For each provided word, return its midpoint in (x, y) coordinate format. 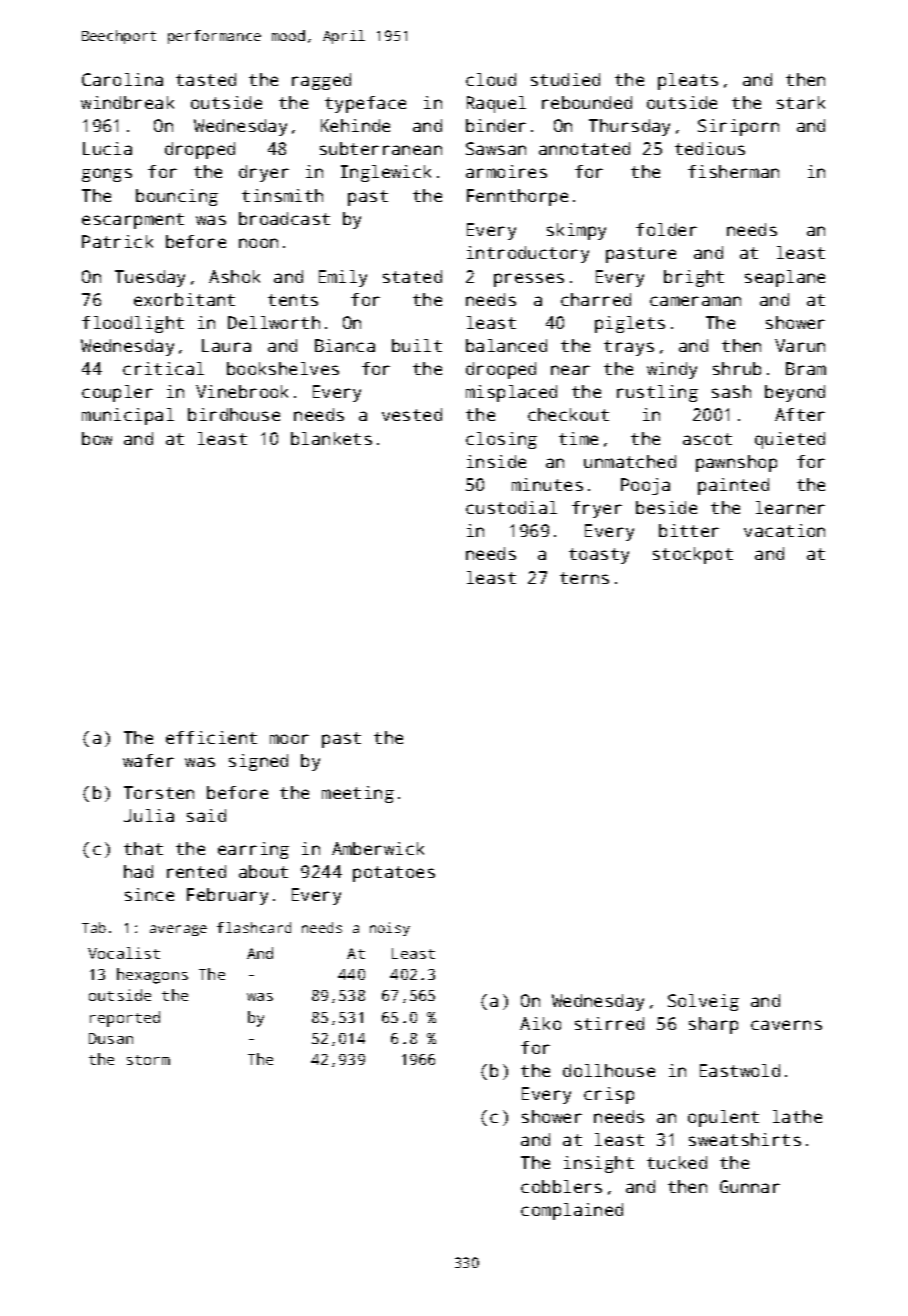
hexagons (152, 976)
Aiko (540, 1023)
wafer (148, 760)
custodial (511, 507)
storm (148, 1060)
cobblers (561, 1186)
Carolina (122, 79)
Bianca (345, 345)
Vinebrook (242, 391)
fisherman (733, 171)
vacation (784, 530)
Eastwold (740, 1070)
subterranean (381, 148)
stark (801, 102)
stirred (609, 1023)
